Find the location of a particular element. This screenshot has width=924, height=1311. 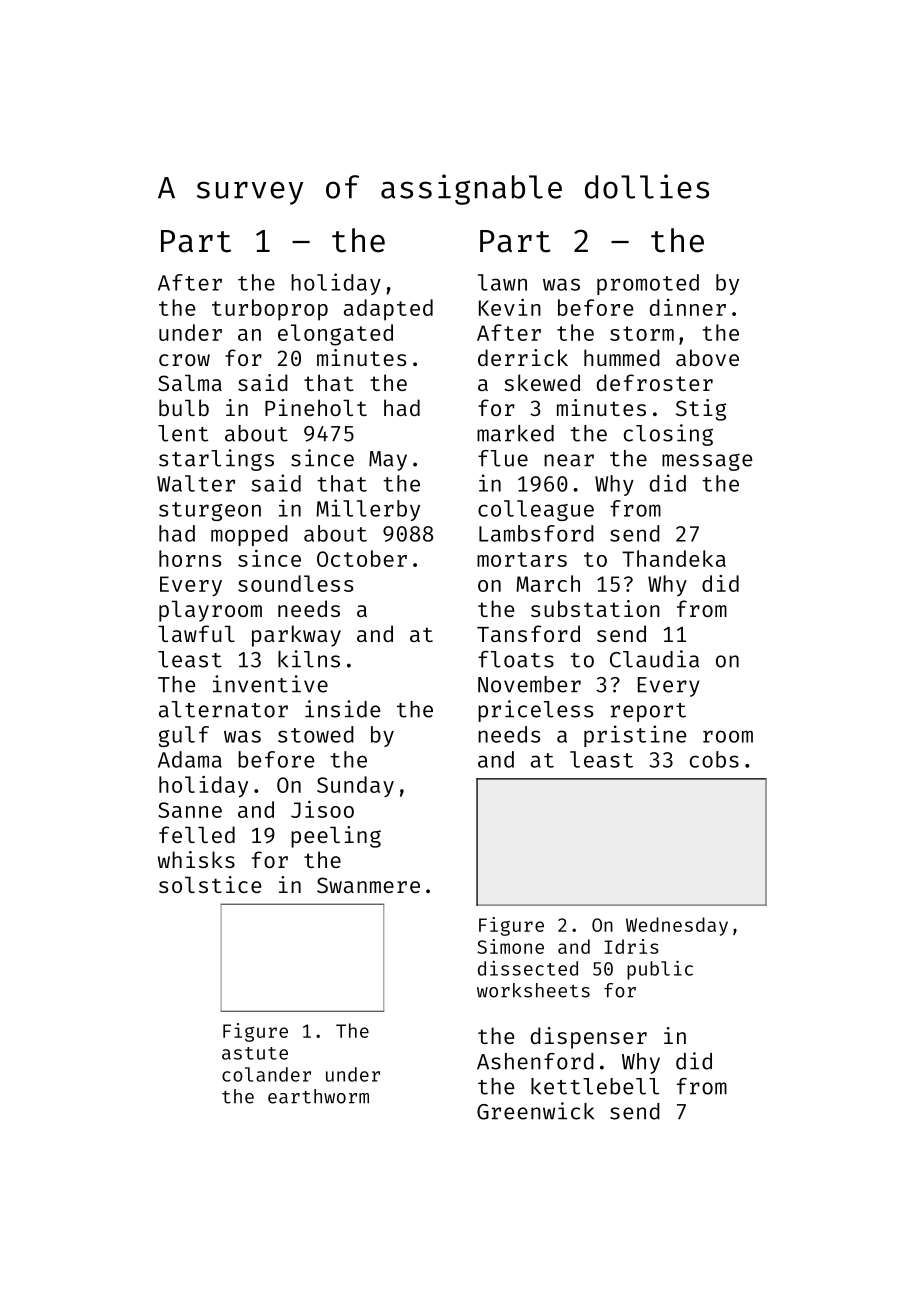

promoted is located at coordinates (648, 284).
